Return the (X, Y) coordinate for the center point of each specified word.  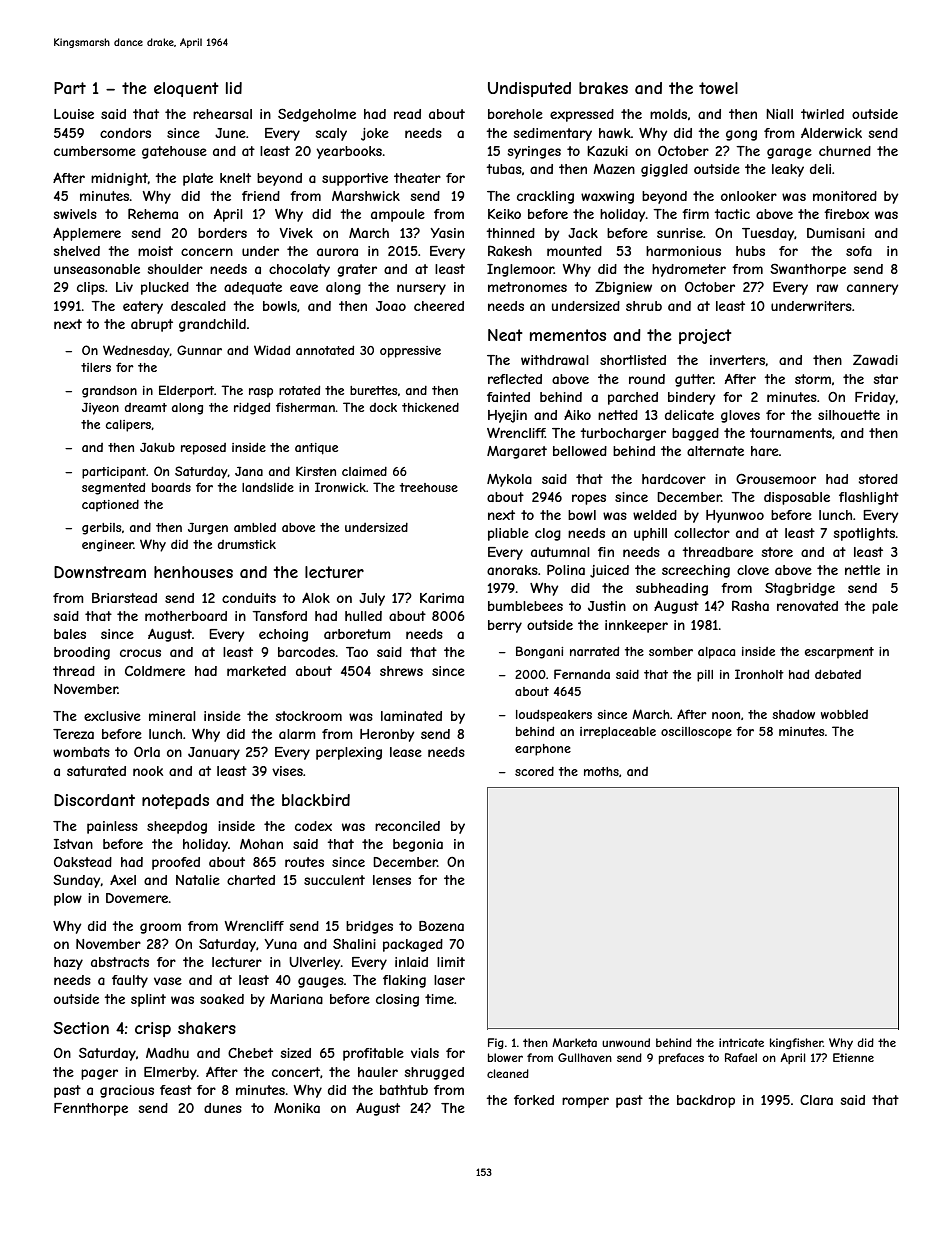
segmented (113, 488)
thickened (430, 407)
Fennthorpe (91, 1109)
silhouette (849, 415)
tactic (732, 214)
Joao (391, 306)
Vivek (296, 233)
